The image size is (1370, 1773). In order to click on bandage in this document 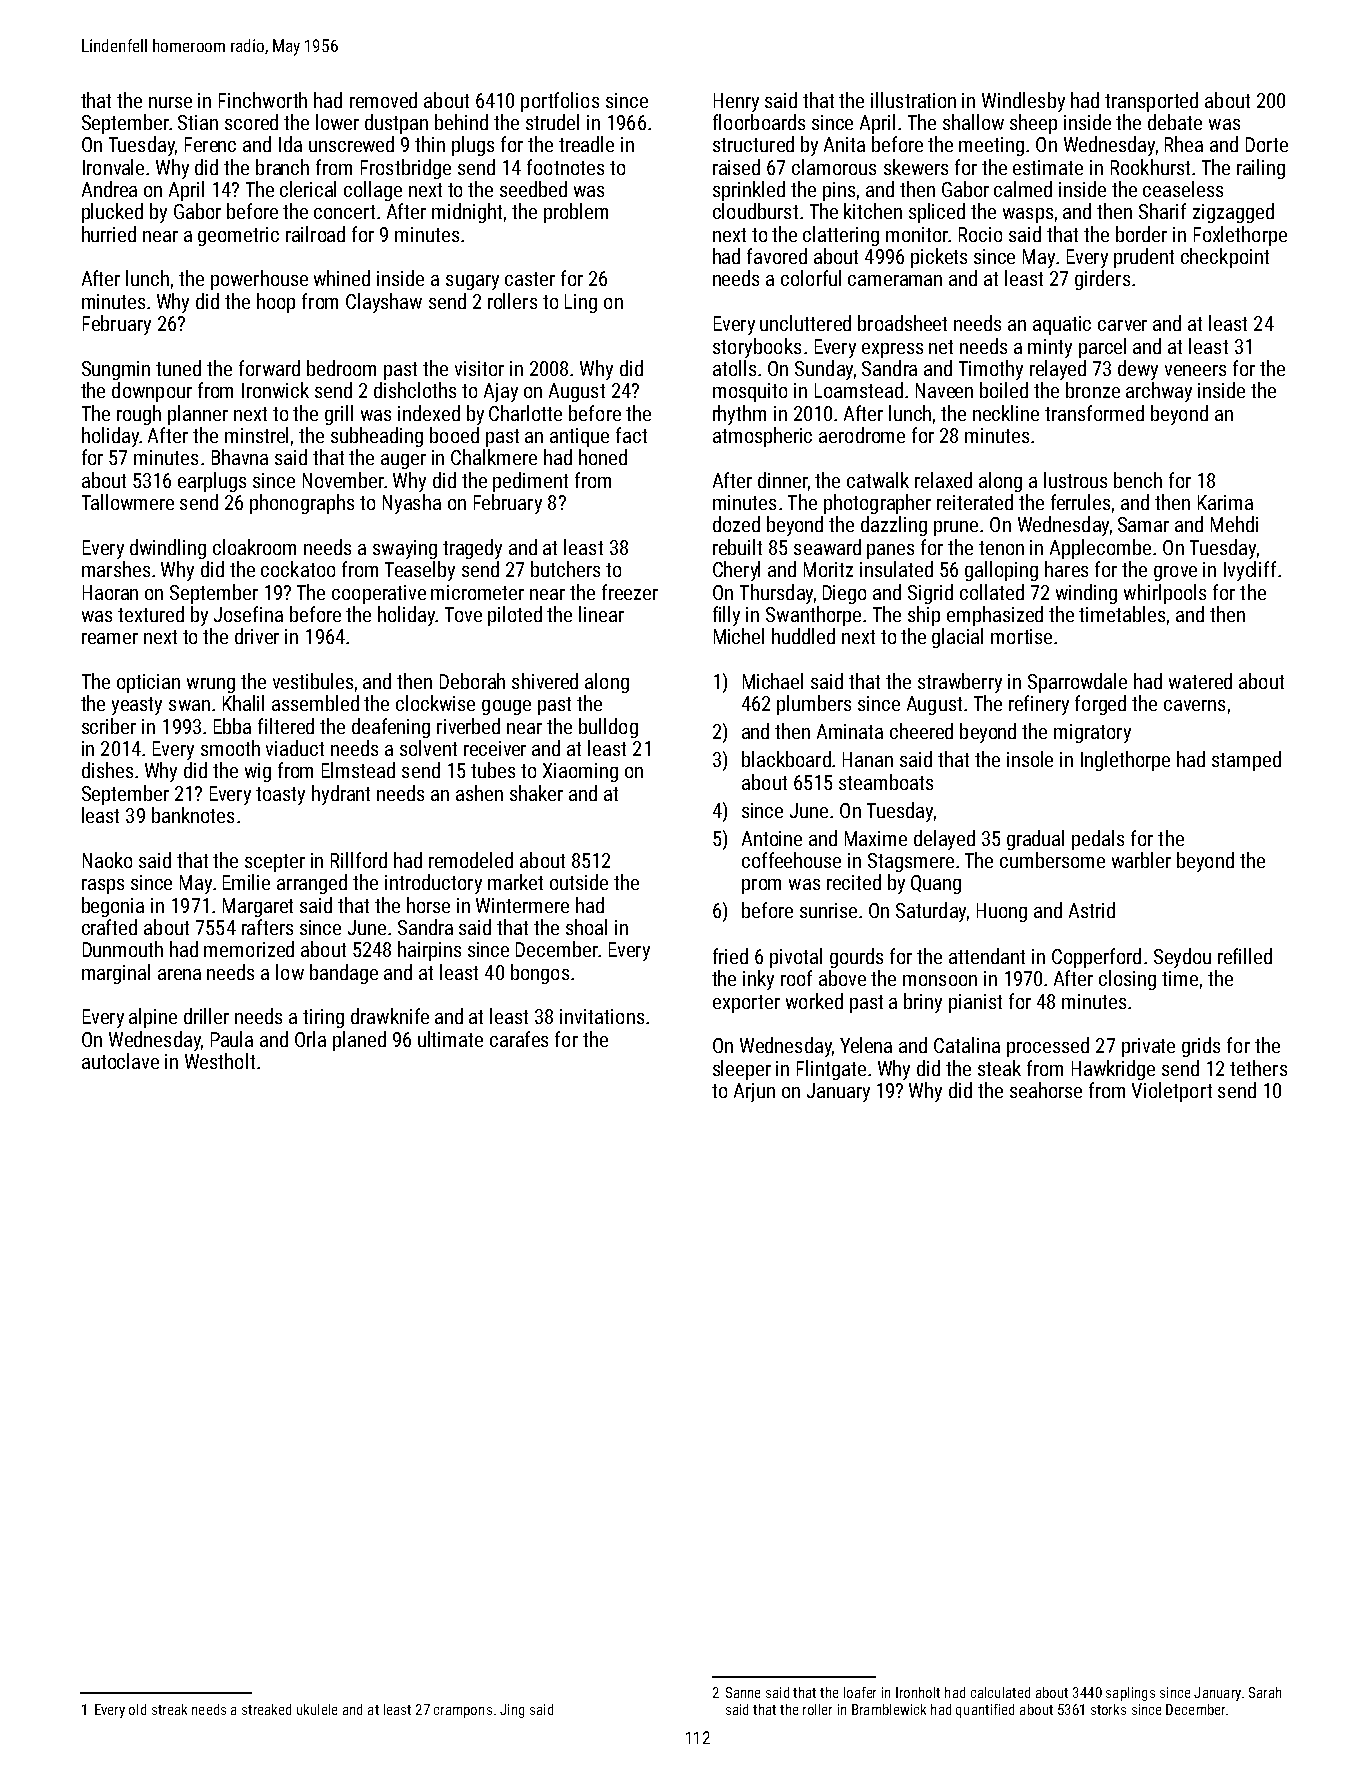, I will do `click(344, 974)`.
